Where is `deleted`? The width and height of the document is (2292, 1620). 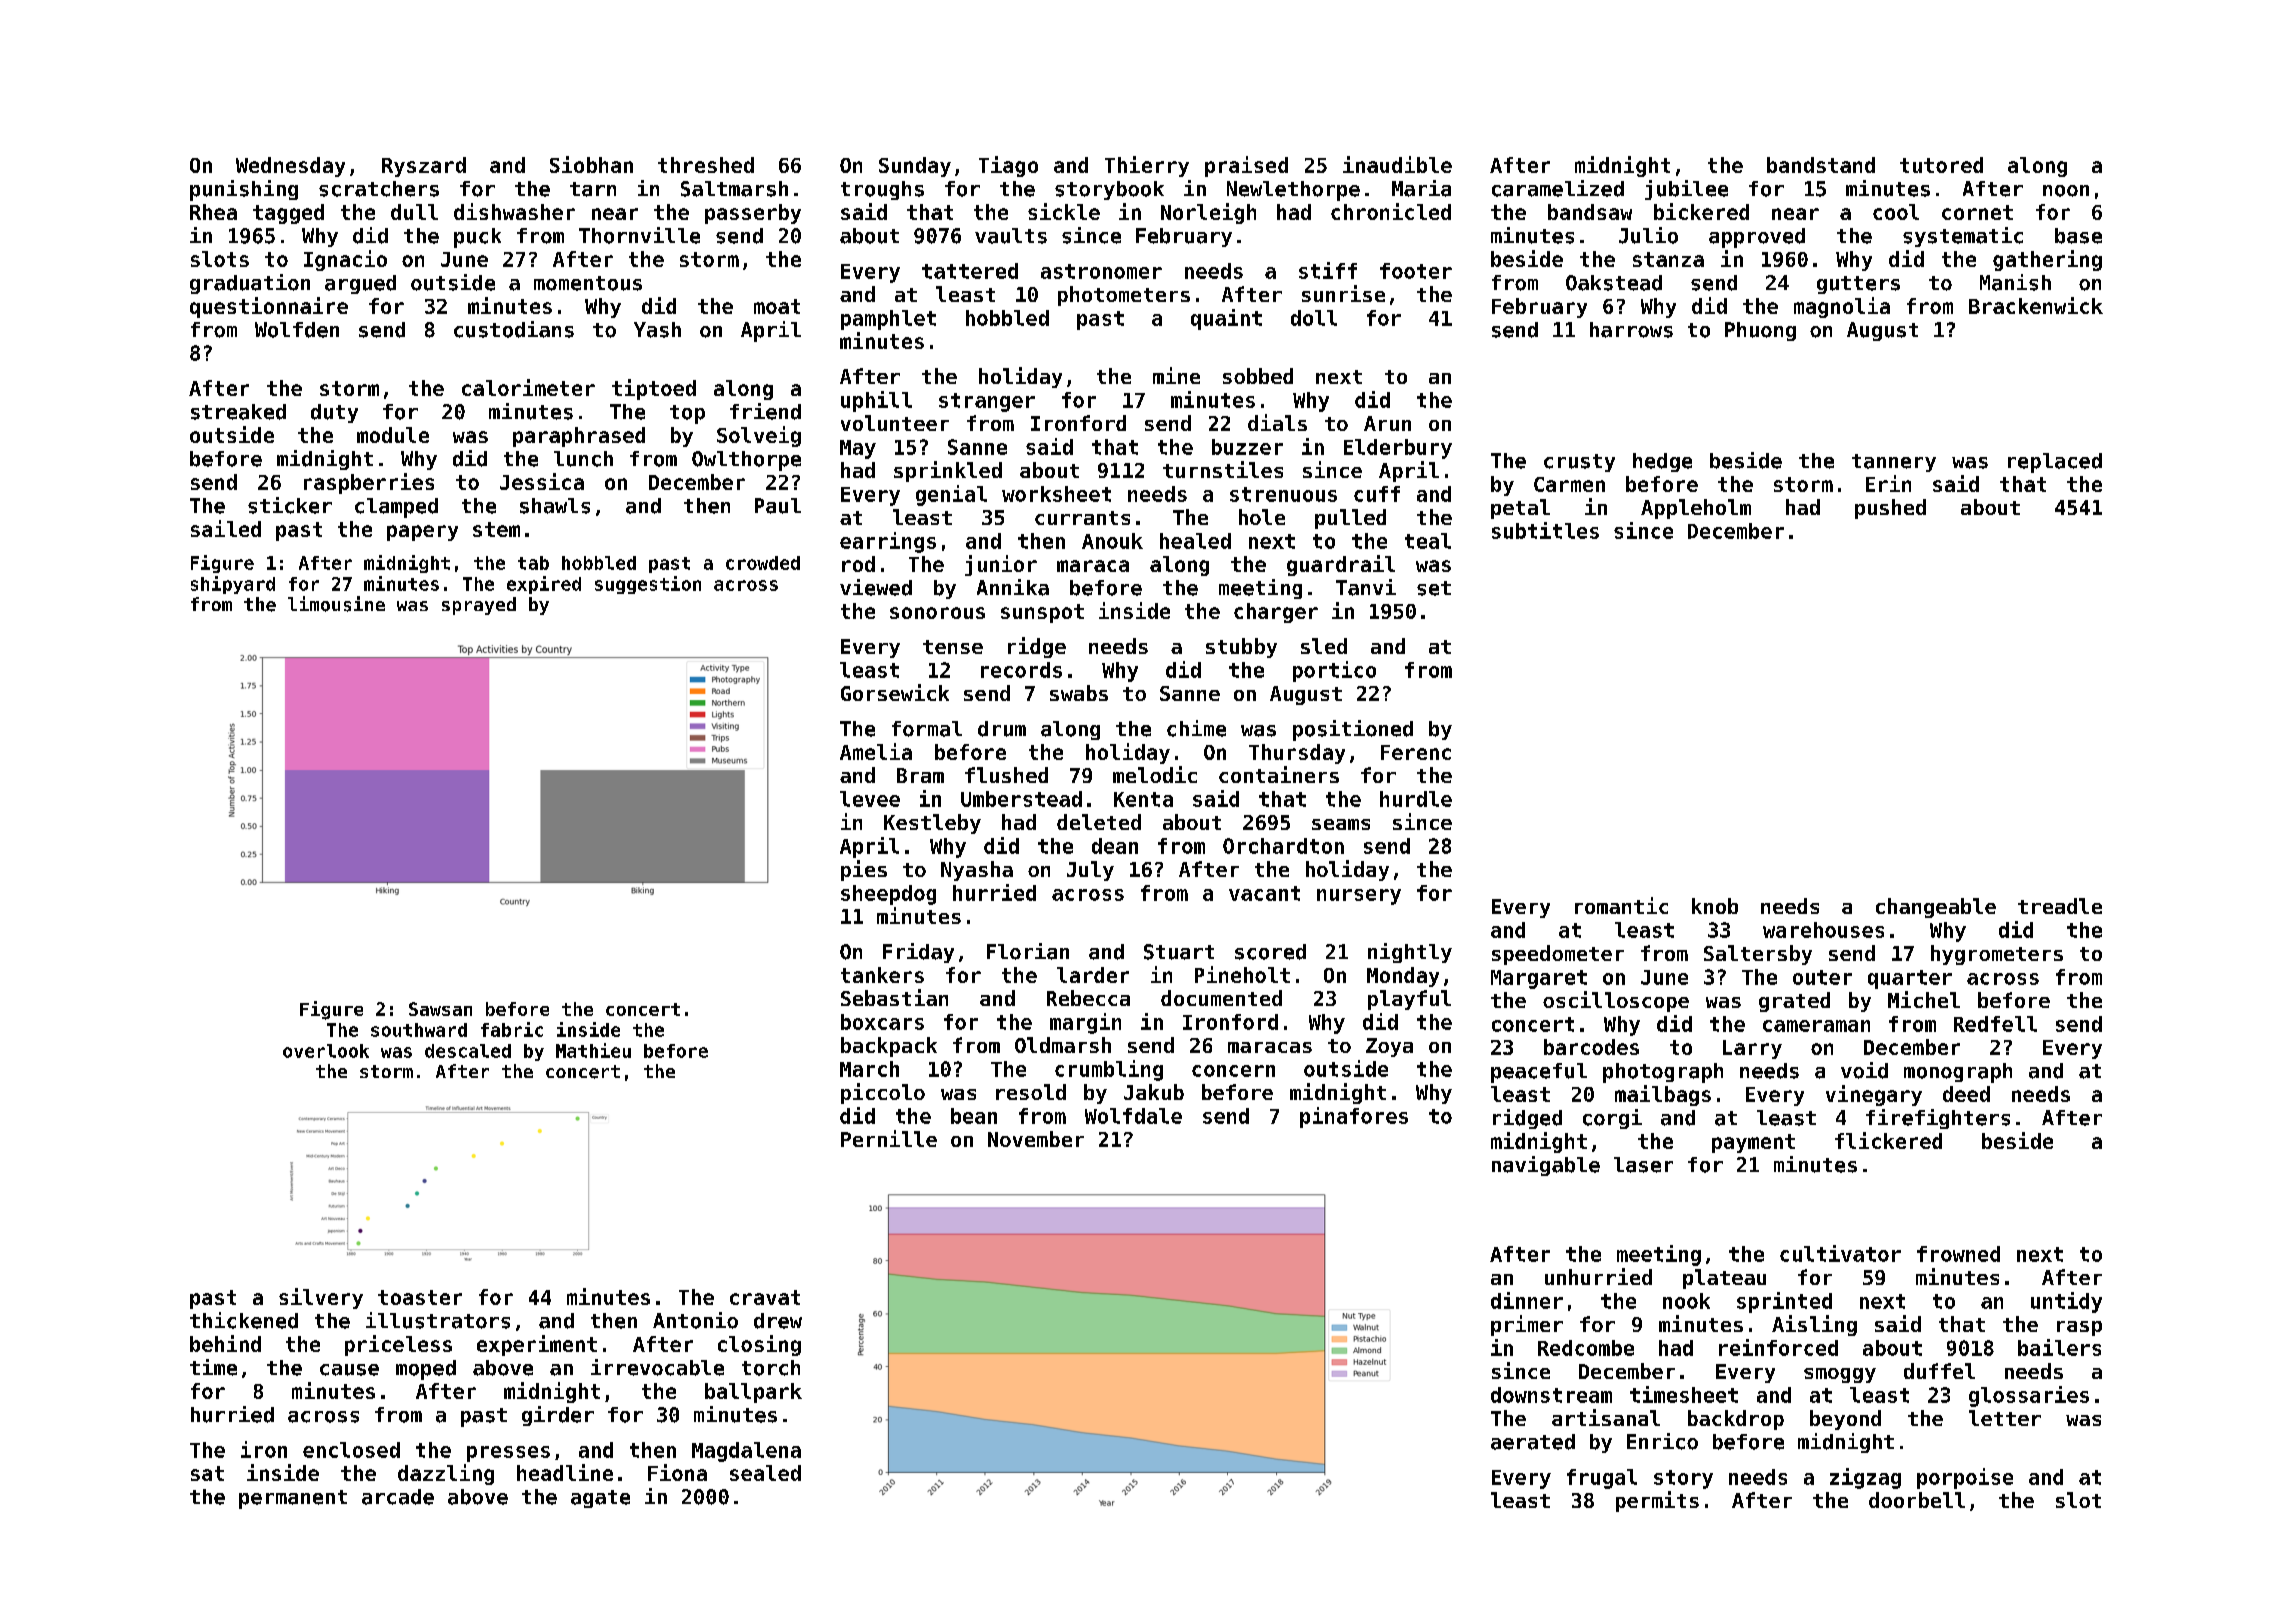 deleted is located at coordinates (1099, 822).
